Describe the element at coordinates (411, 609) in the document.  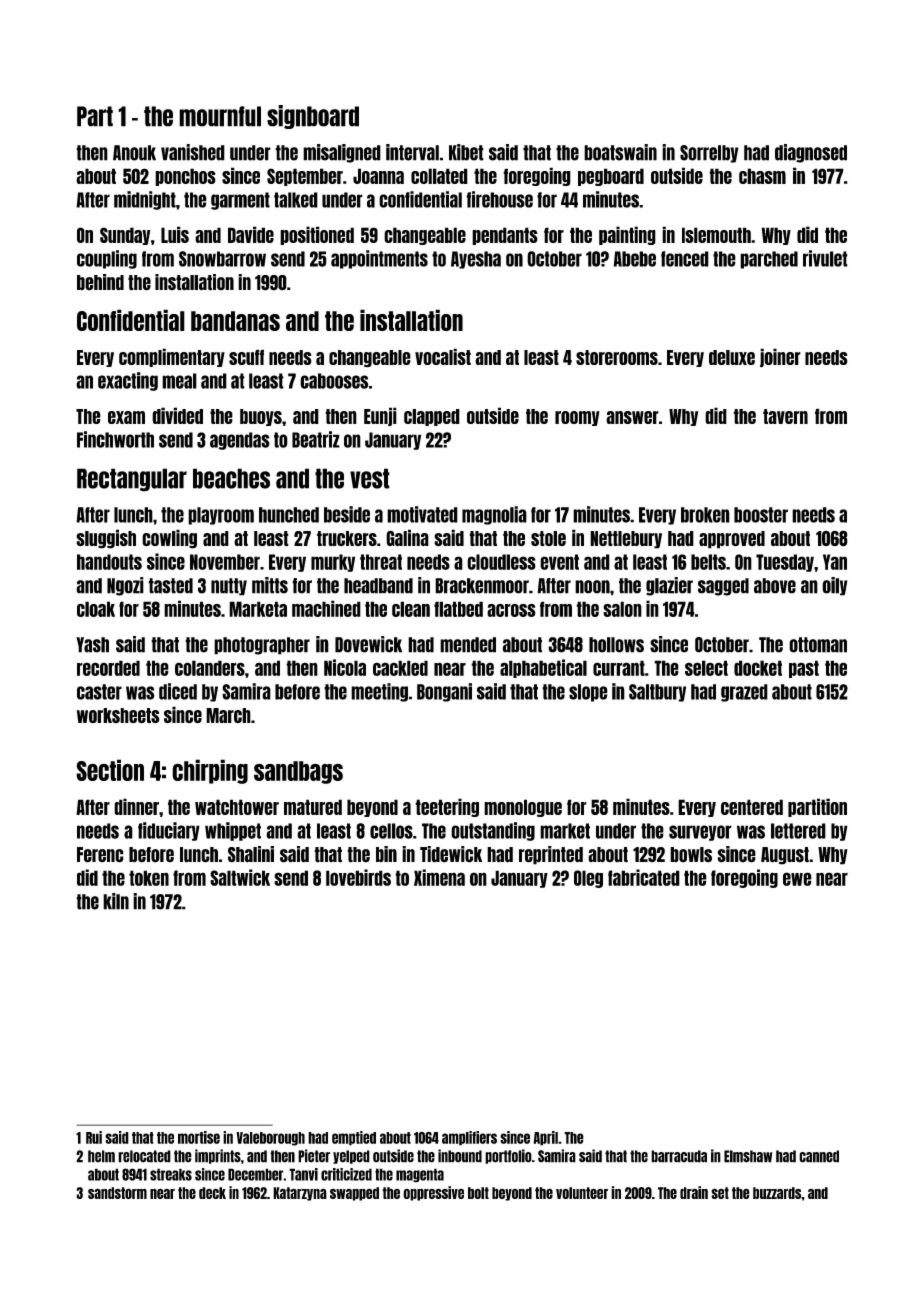
I see `clean` at that location.
